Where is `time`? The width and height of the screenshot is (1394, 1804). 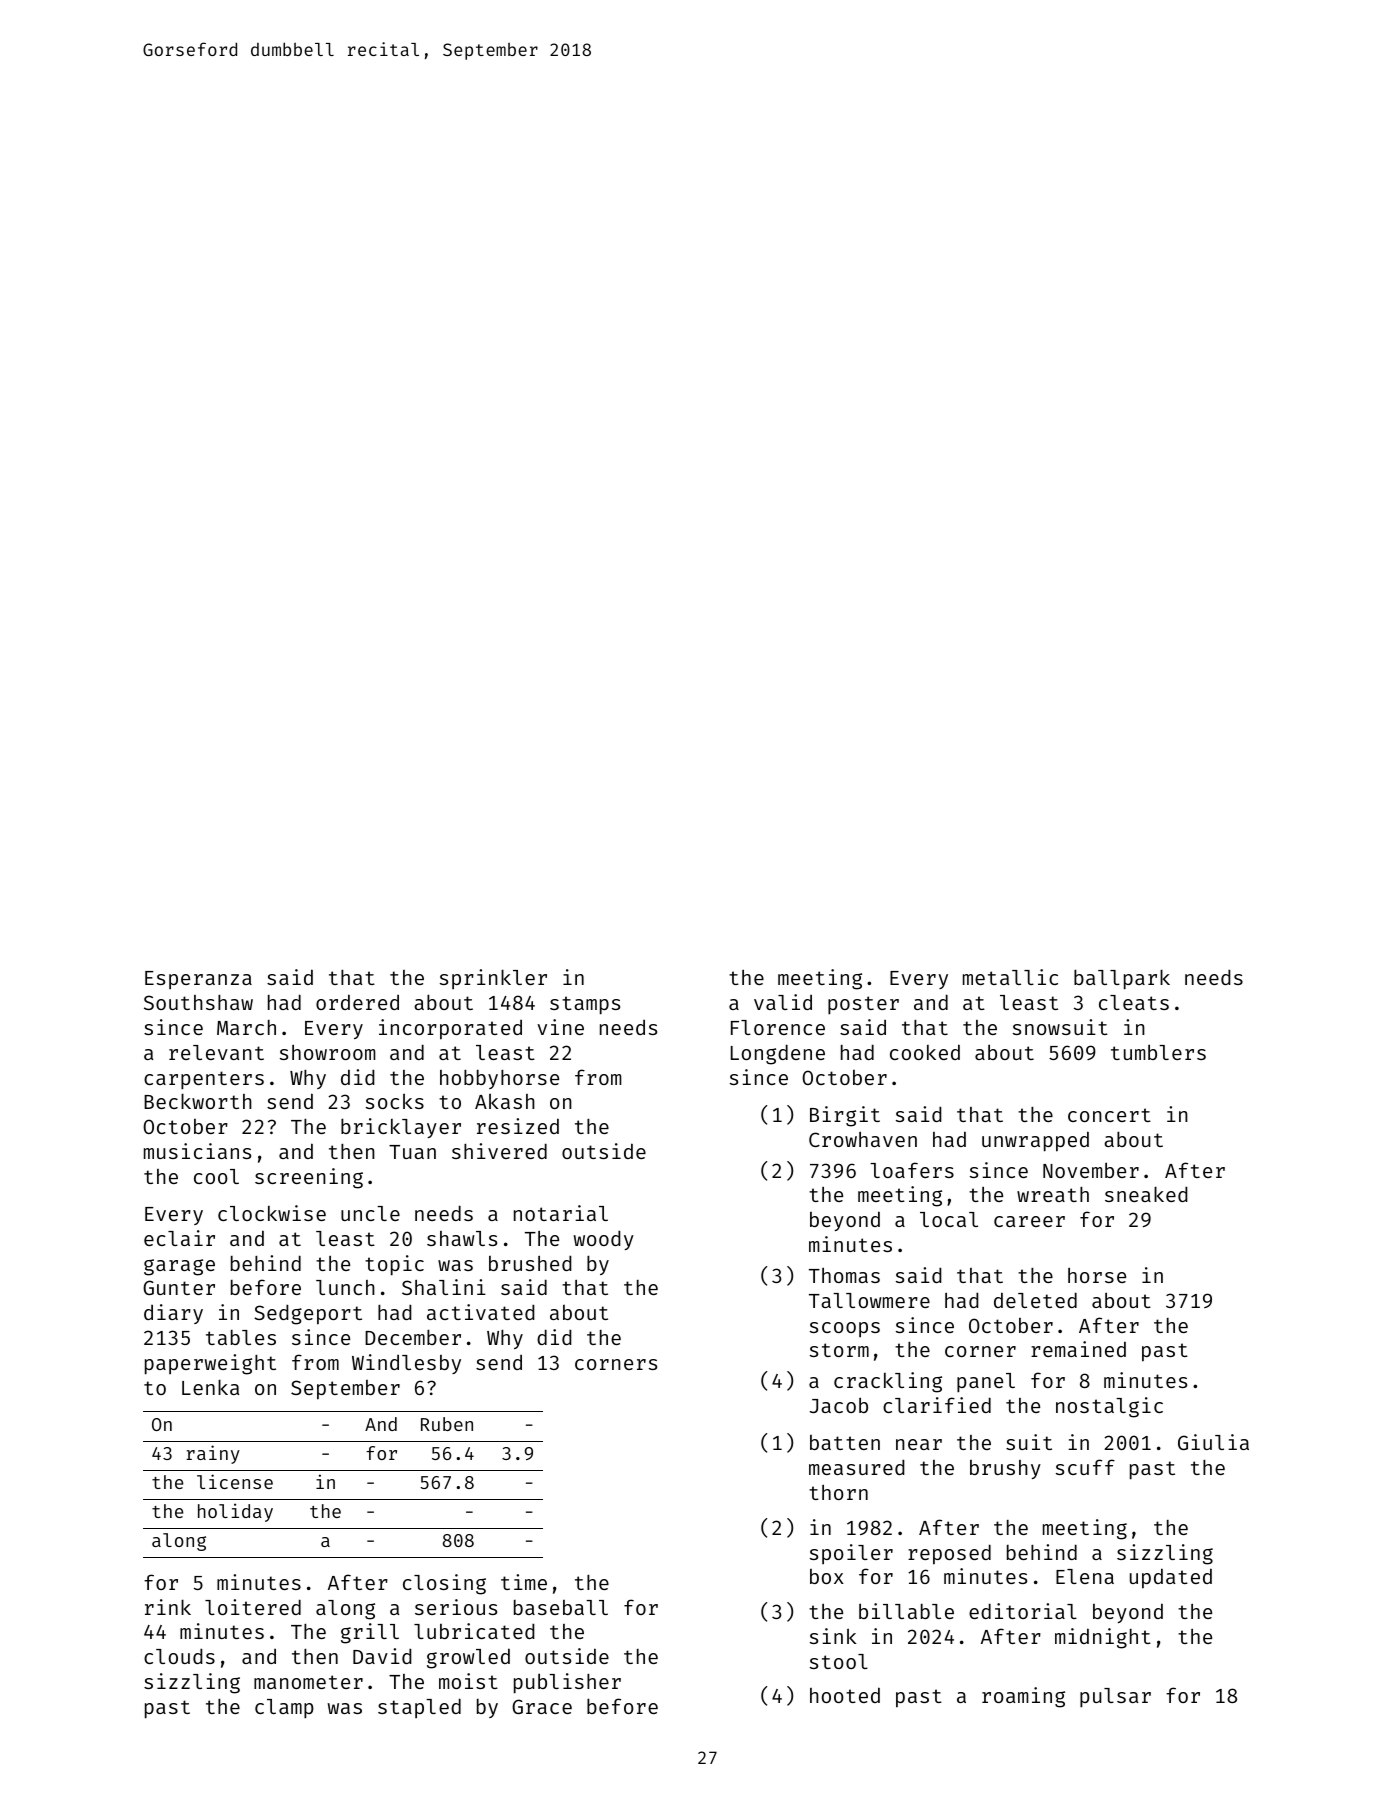
time is located at coordinates (524, 1582).
